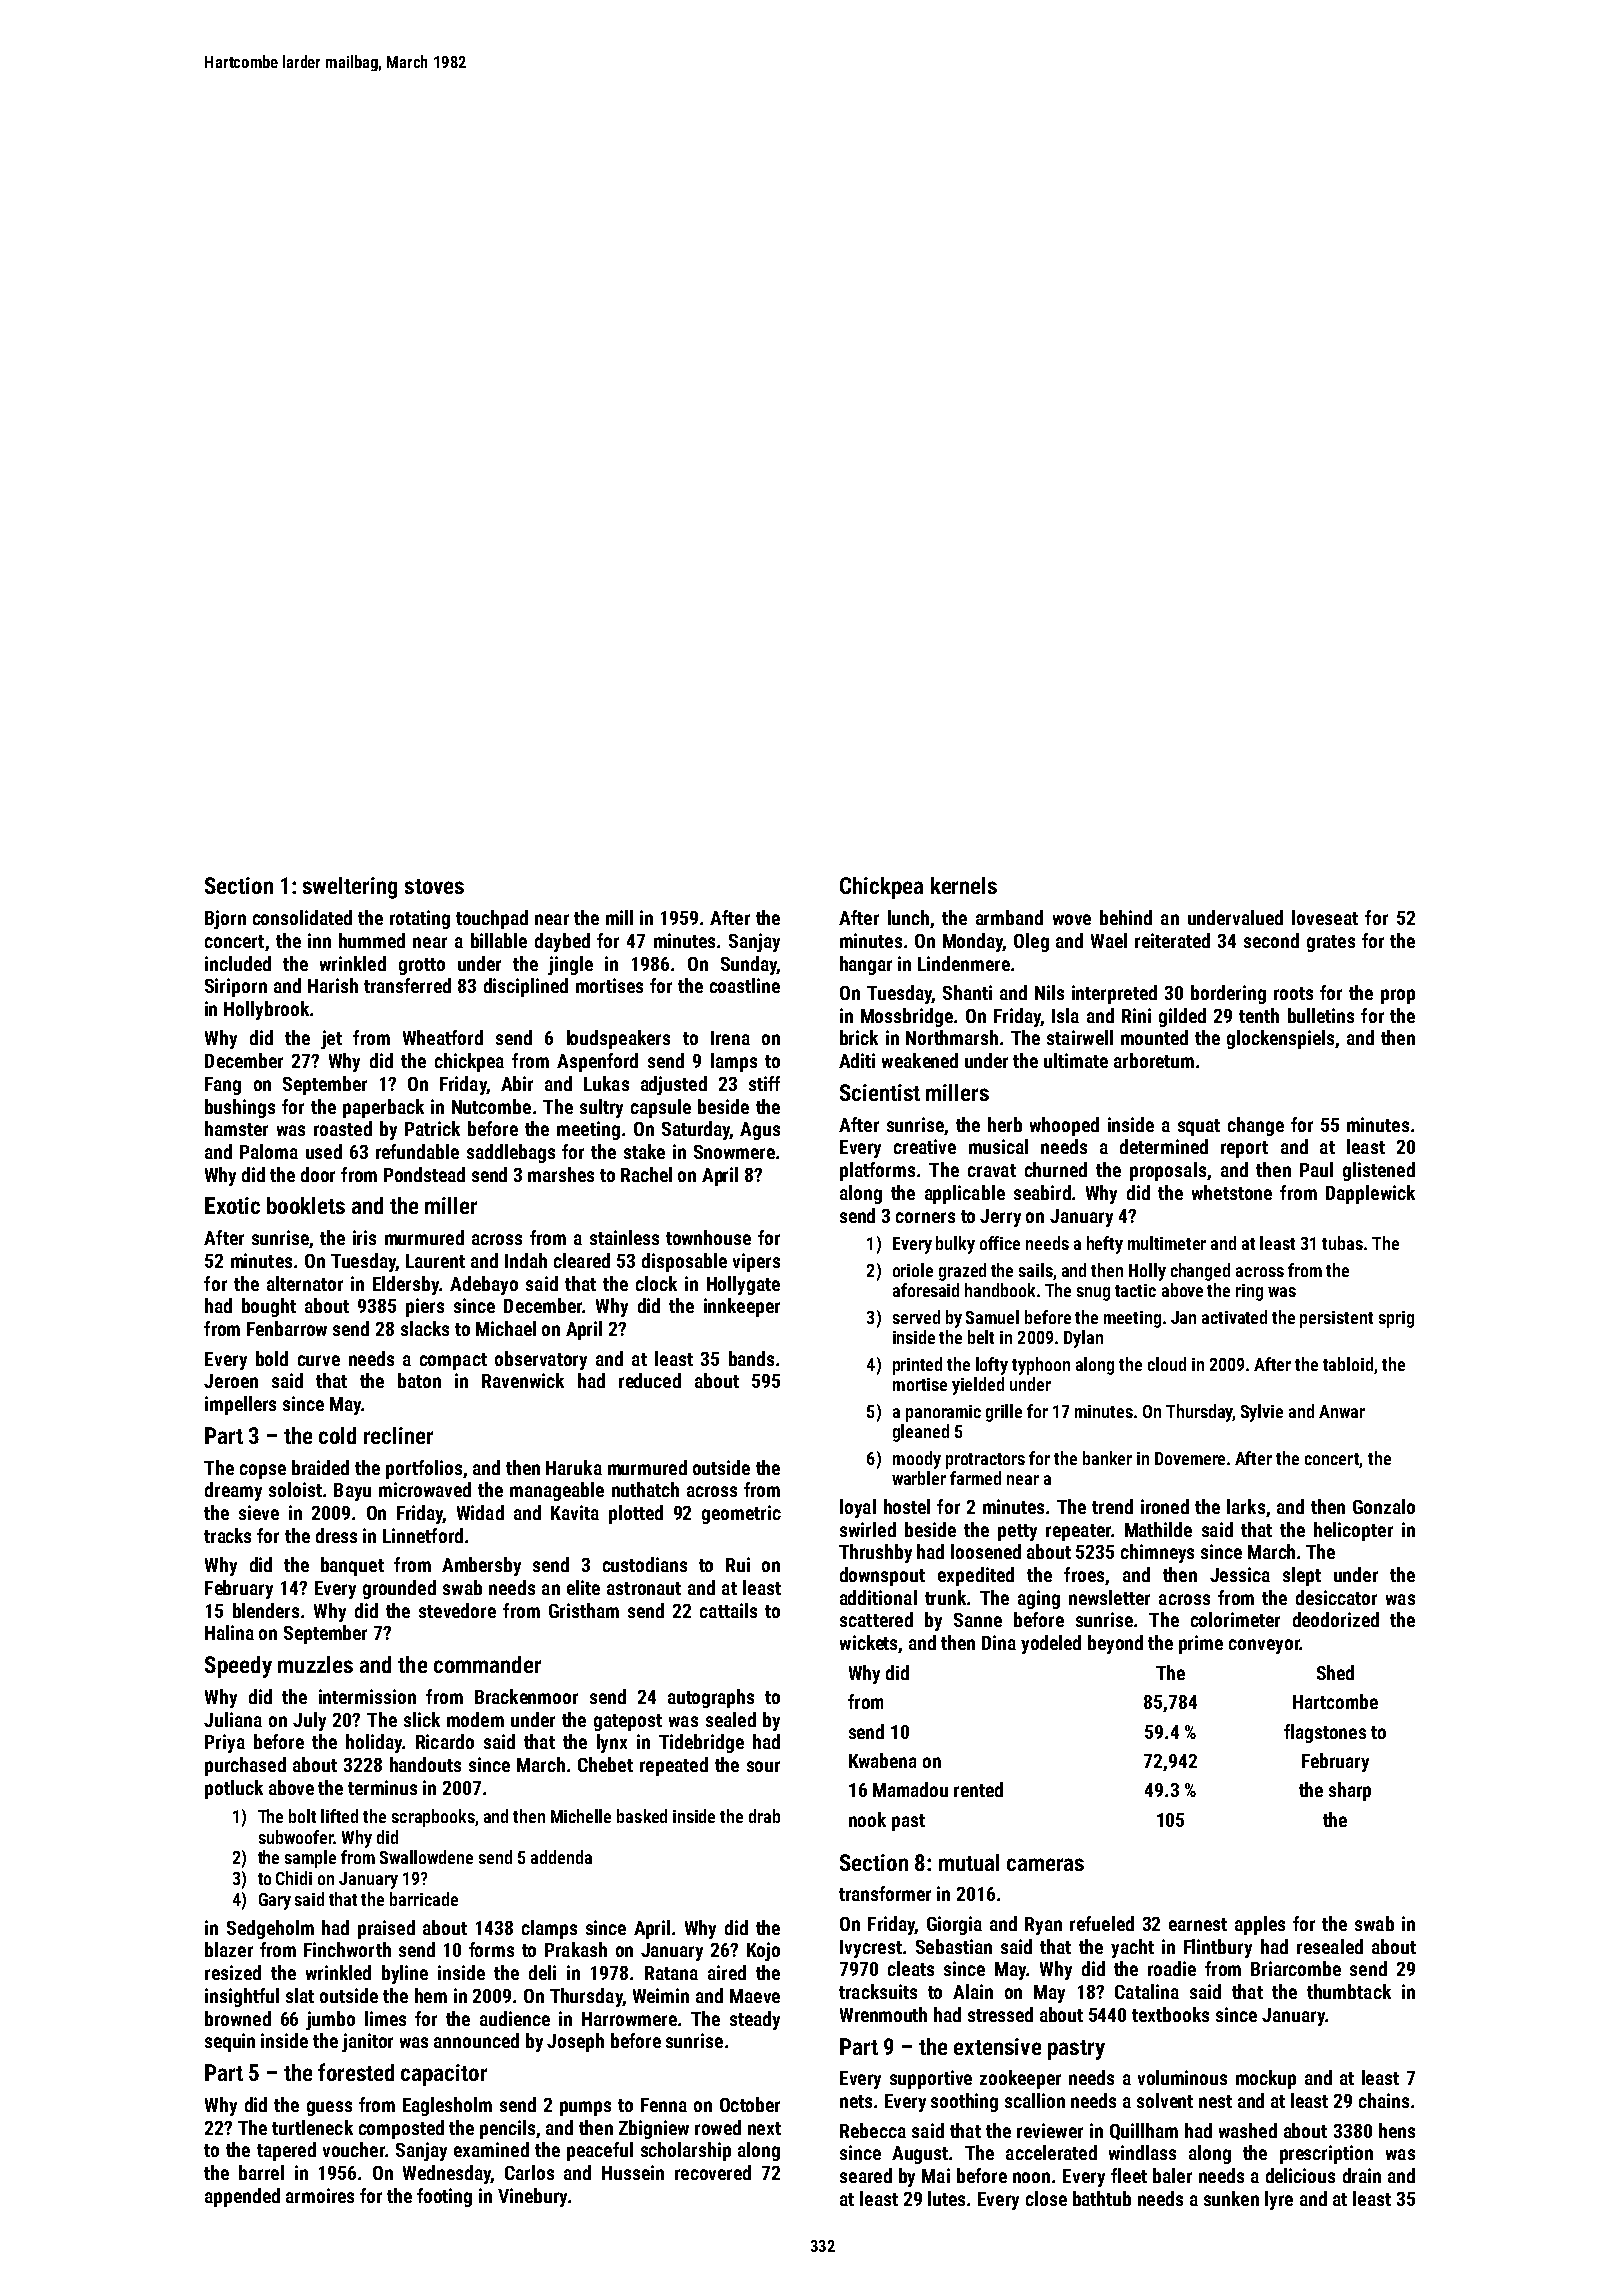 This image has height=2292, width=1620. What do you see at coordinates (1157, 1553) in the image?
I see `chimneys` at bounding box center [1157, 1553].
